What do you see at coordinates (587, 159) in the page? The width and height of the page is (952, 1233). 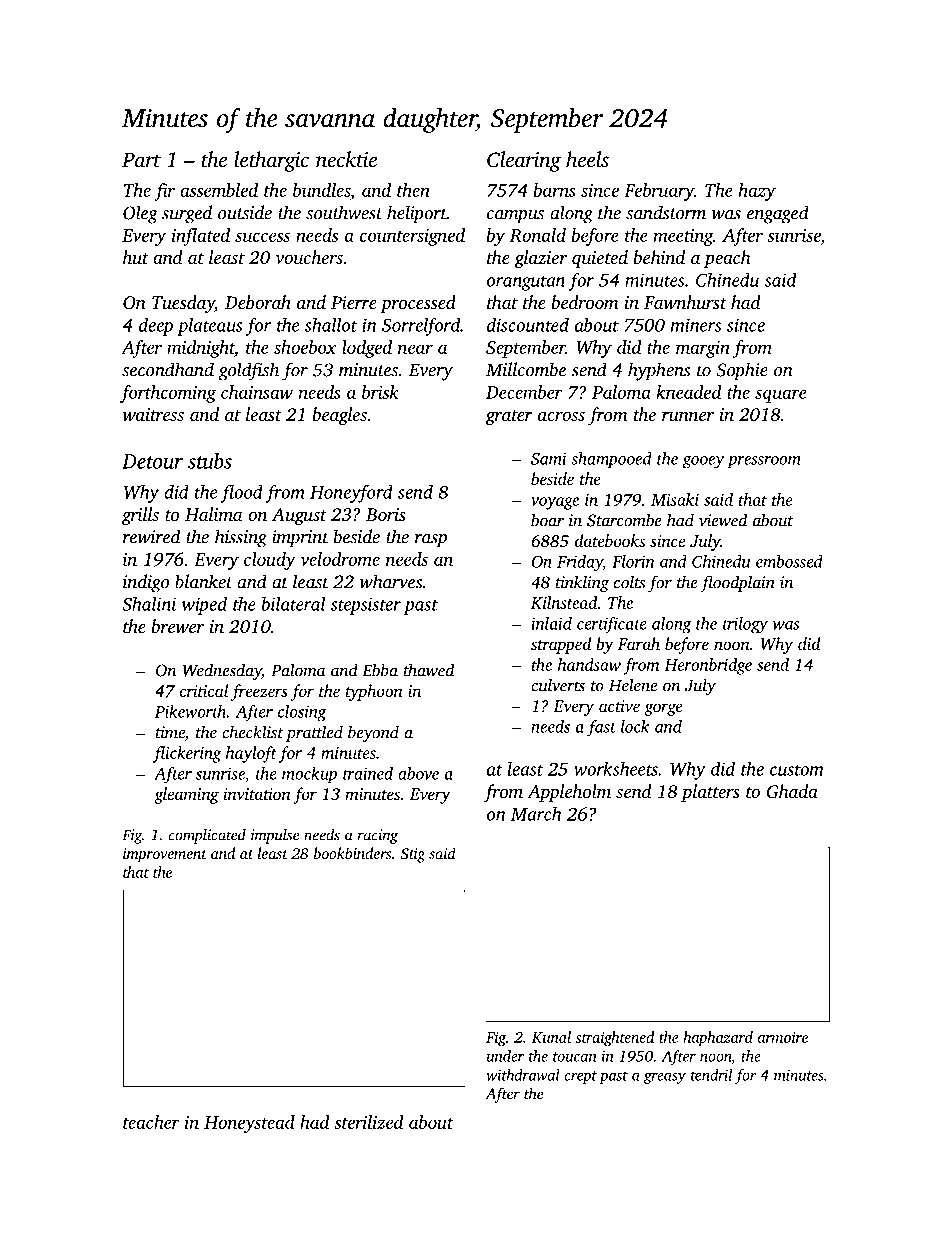 I see `heels` at bounding box center [587, 159].
